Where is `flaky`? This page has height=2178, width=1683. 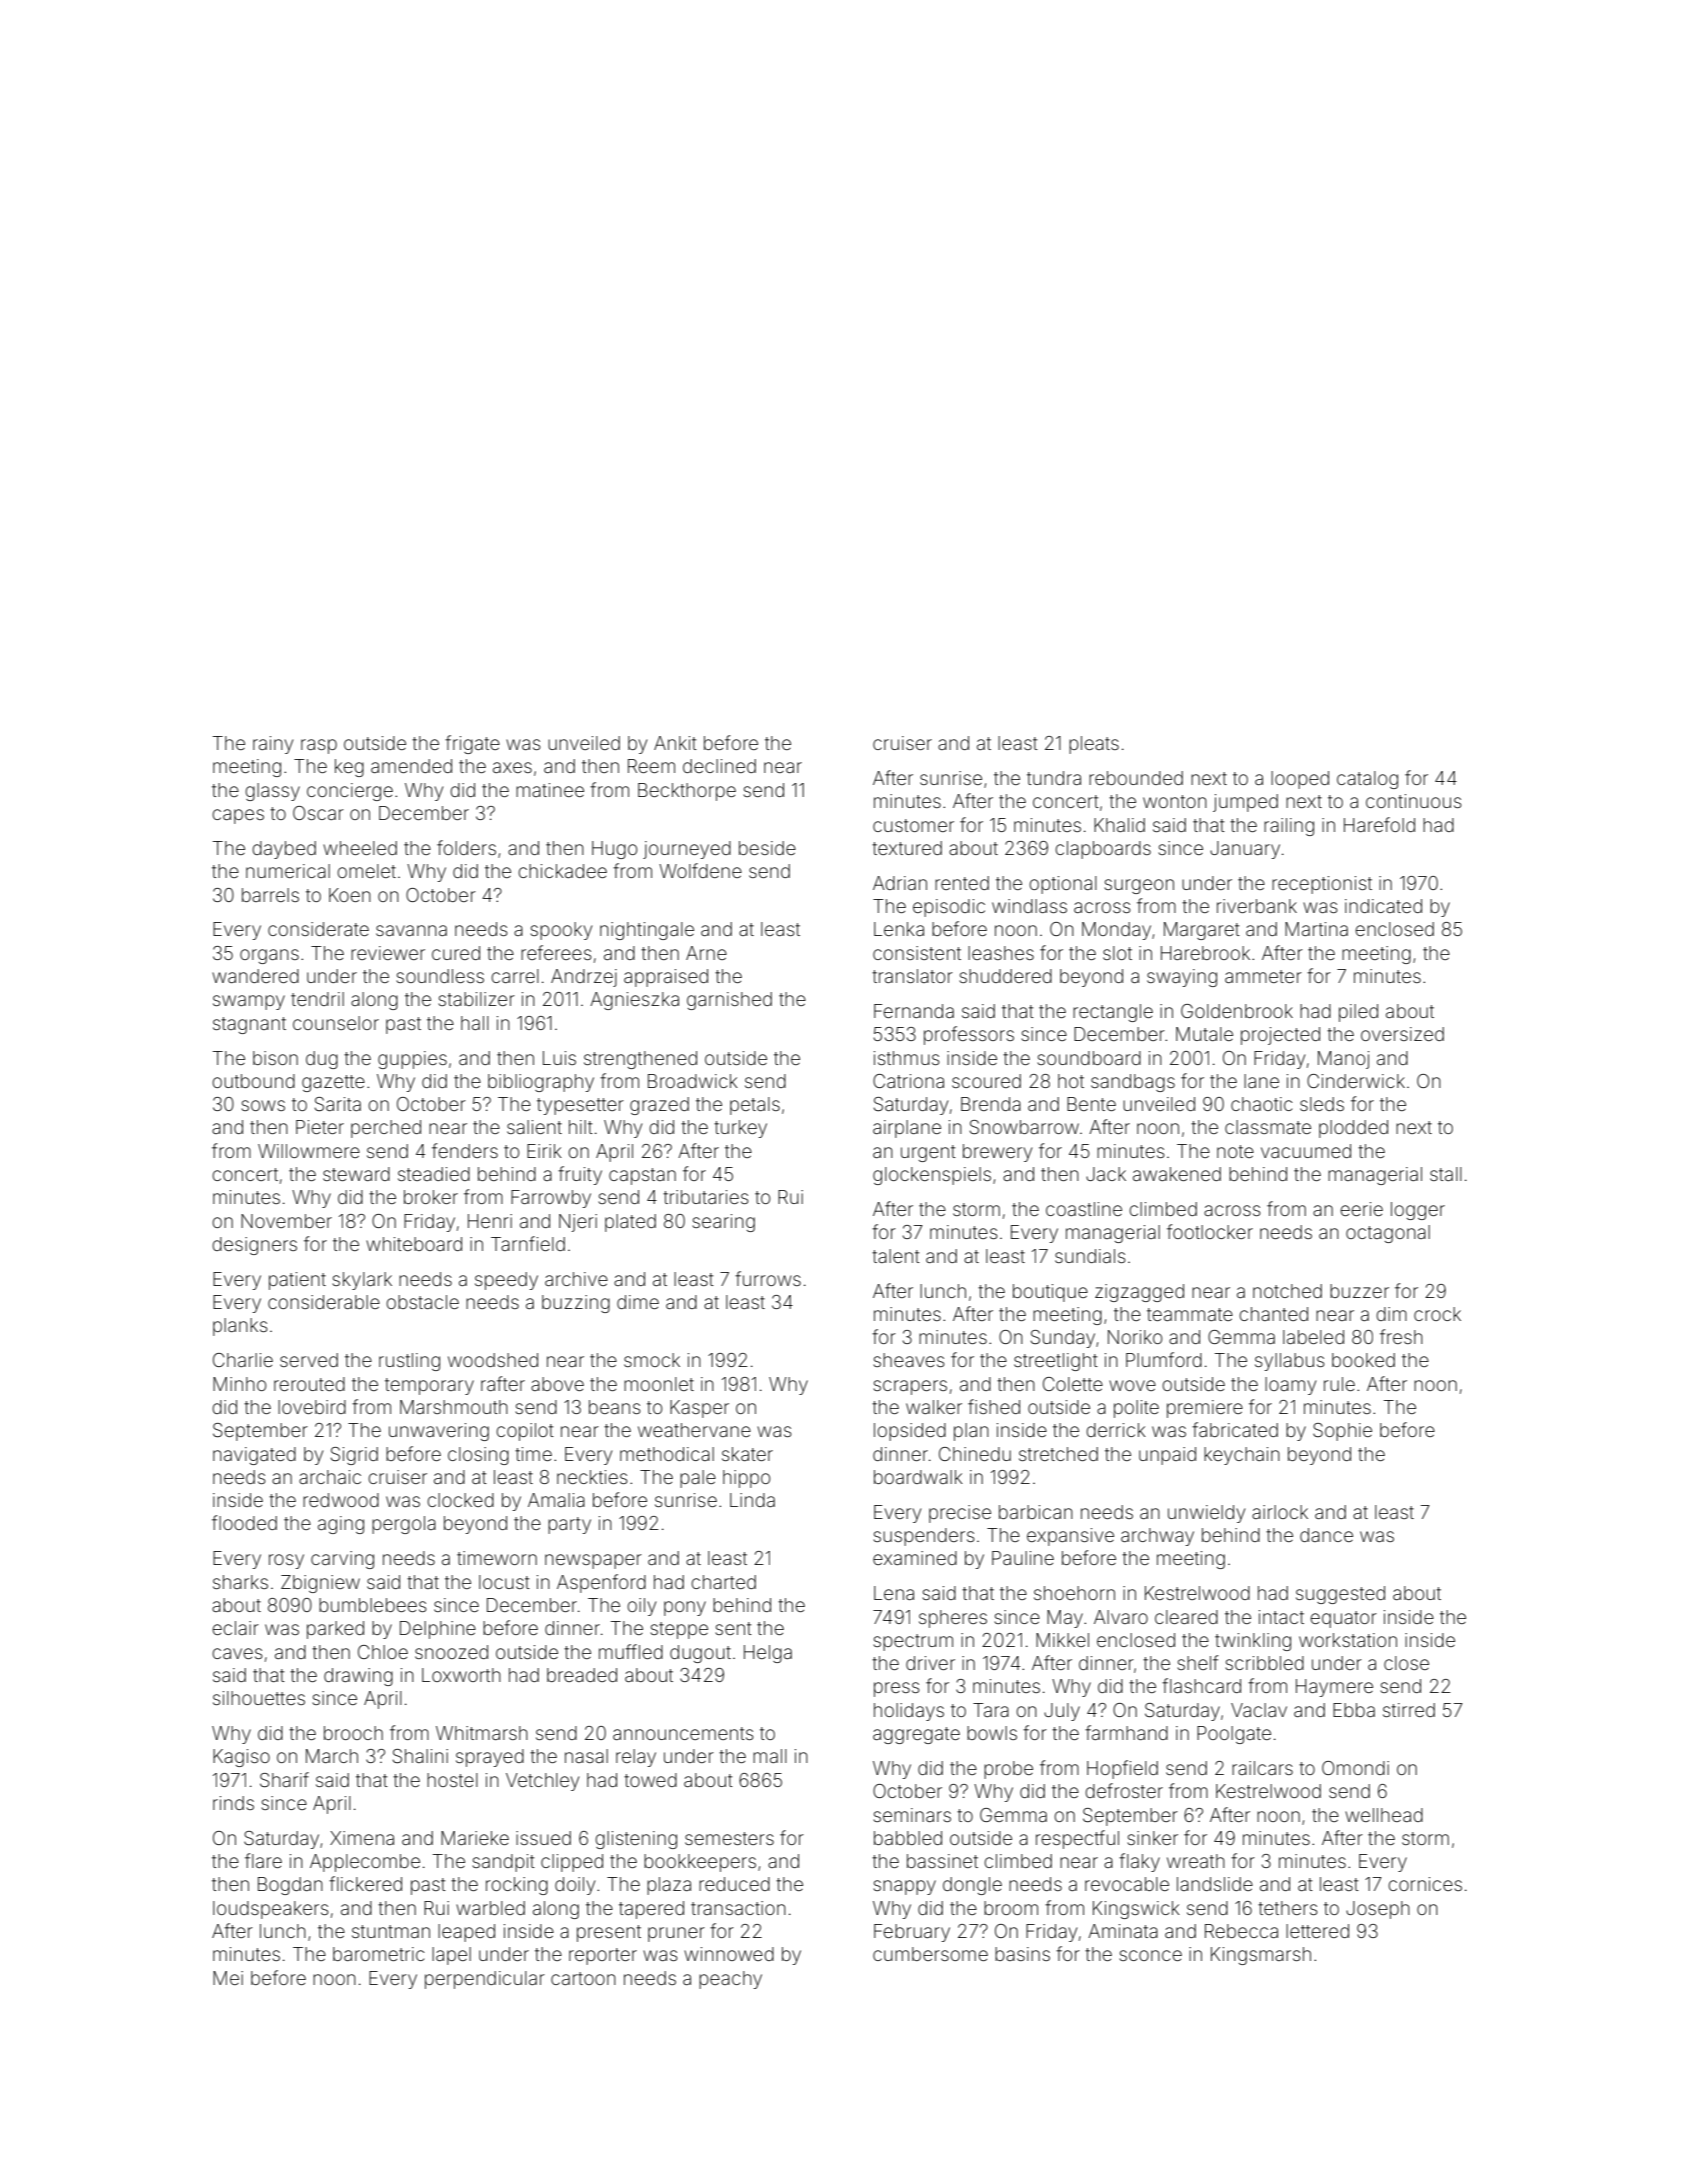 flaky is located at coordinates (1139, 1862).
